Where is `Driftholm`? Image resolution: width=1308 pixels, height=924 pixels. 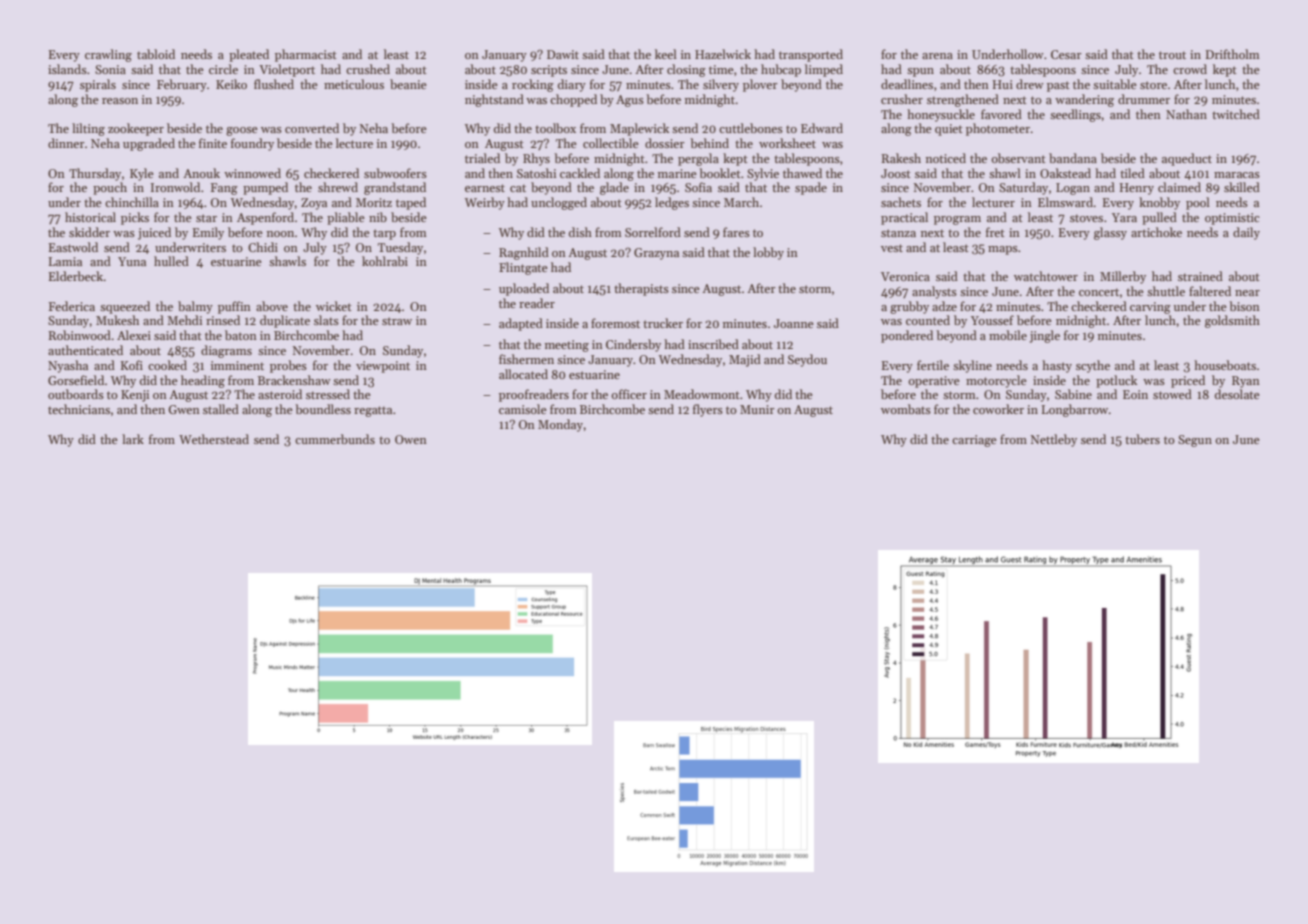 Driftholm is located at coordinates (1233, 54).
